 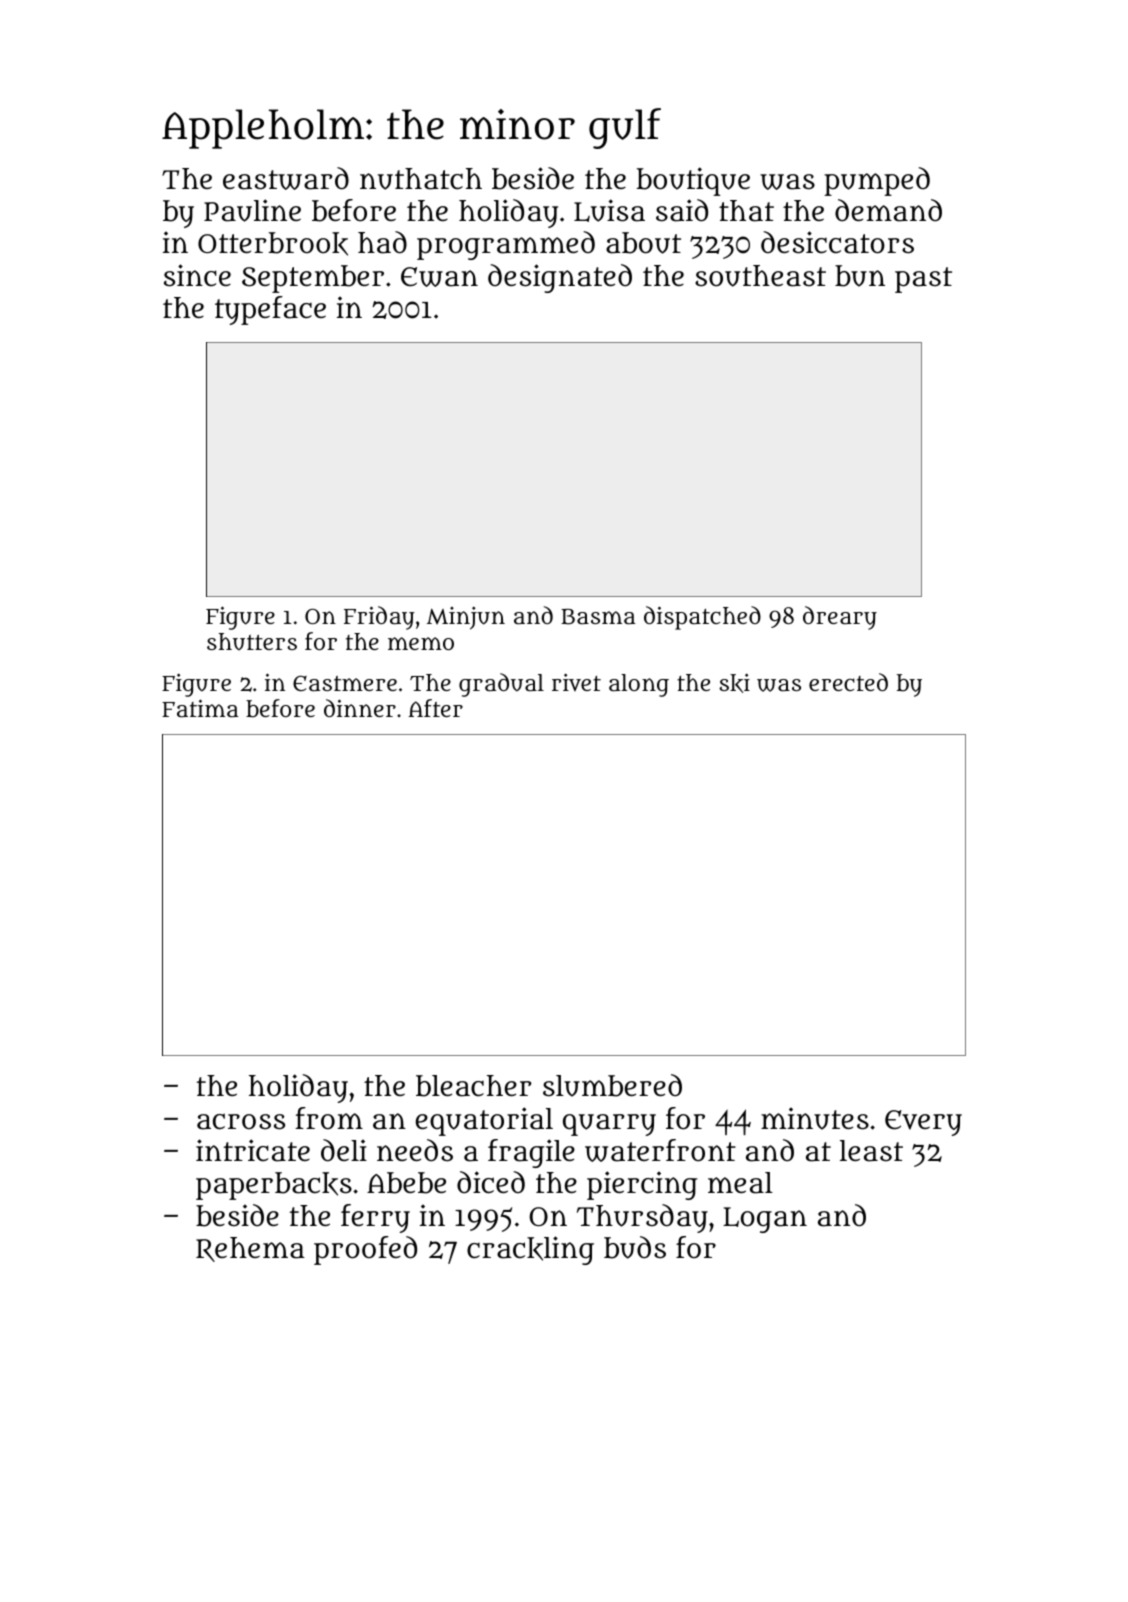 What do you see at coordinates (693, 181) in the page?
I see `boutique` at bounding box center [693, 181].
